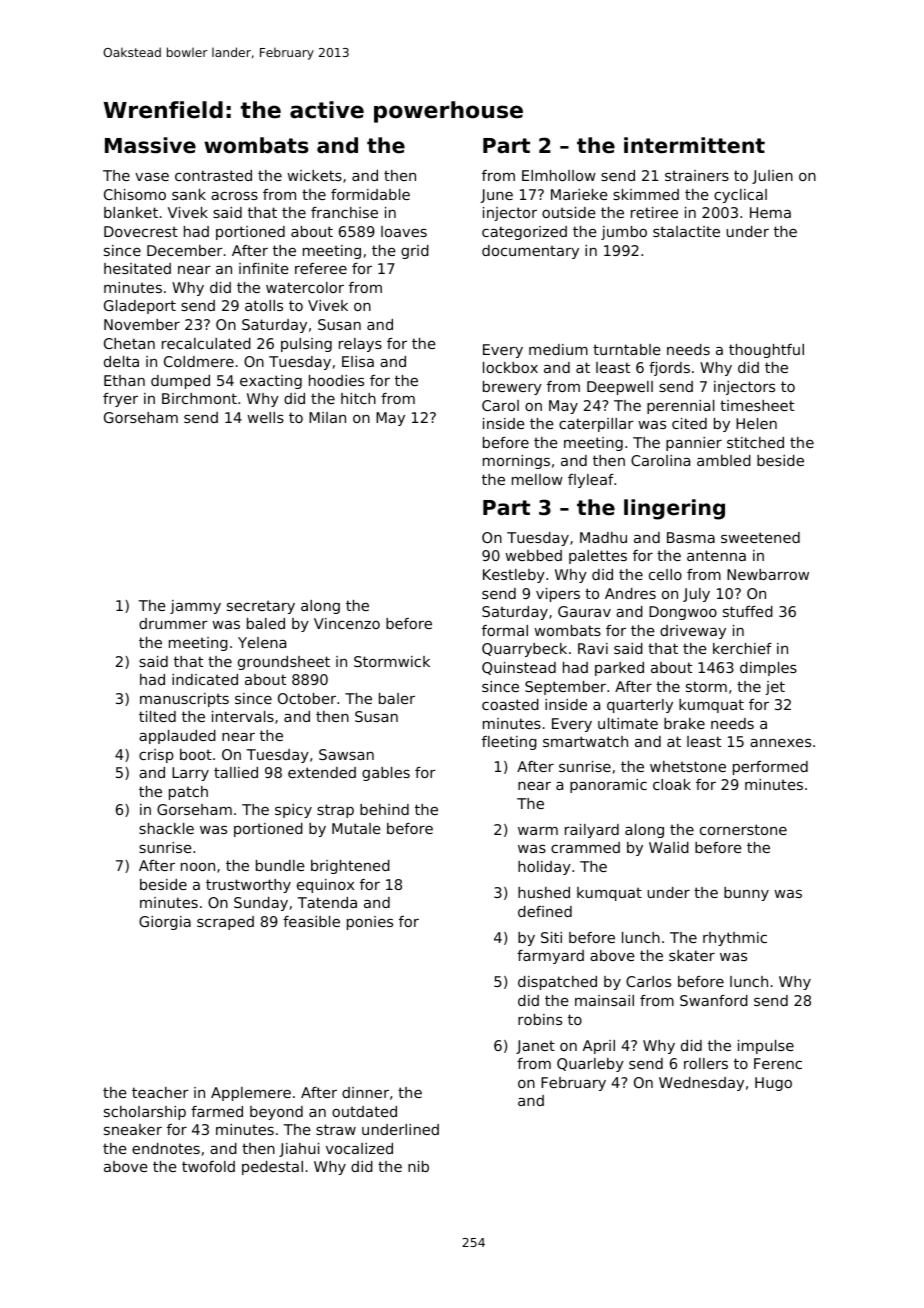  I want to click on formal, so click(505, 630).
